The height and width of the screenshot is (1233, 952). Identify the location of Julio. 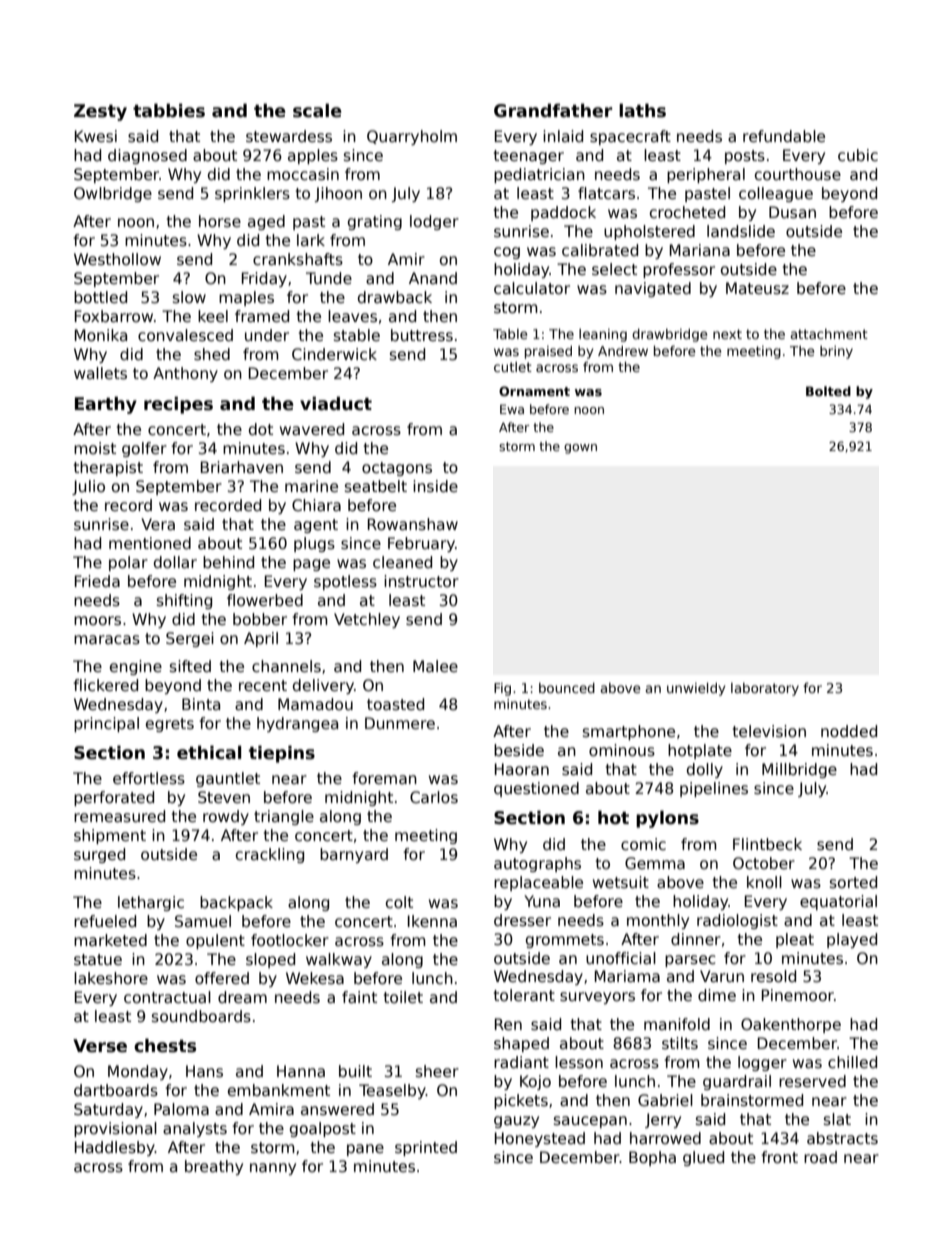
(88, 487).
